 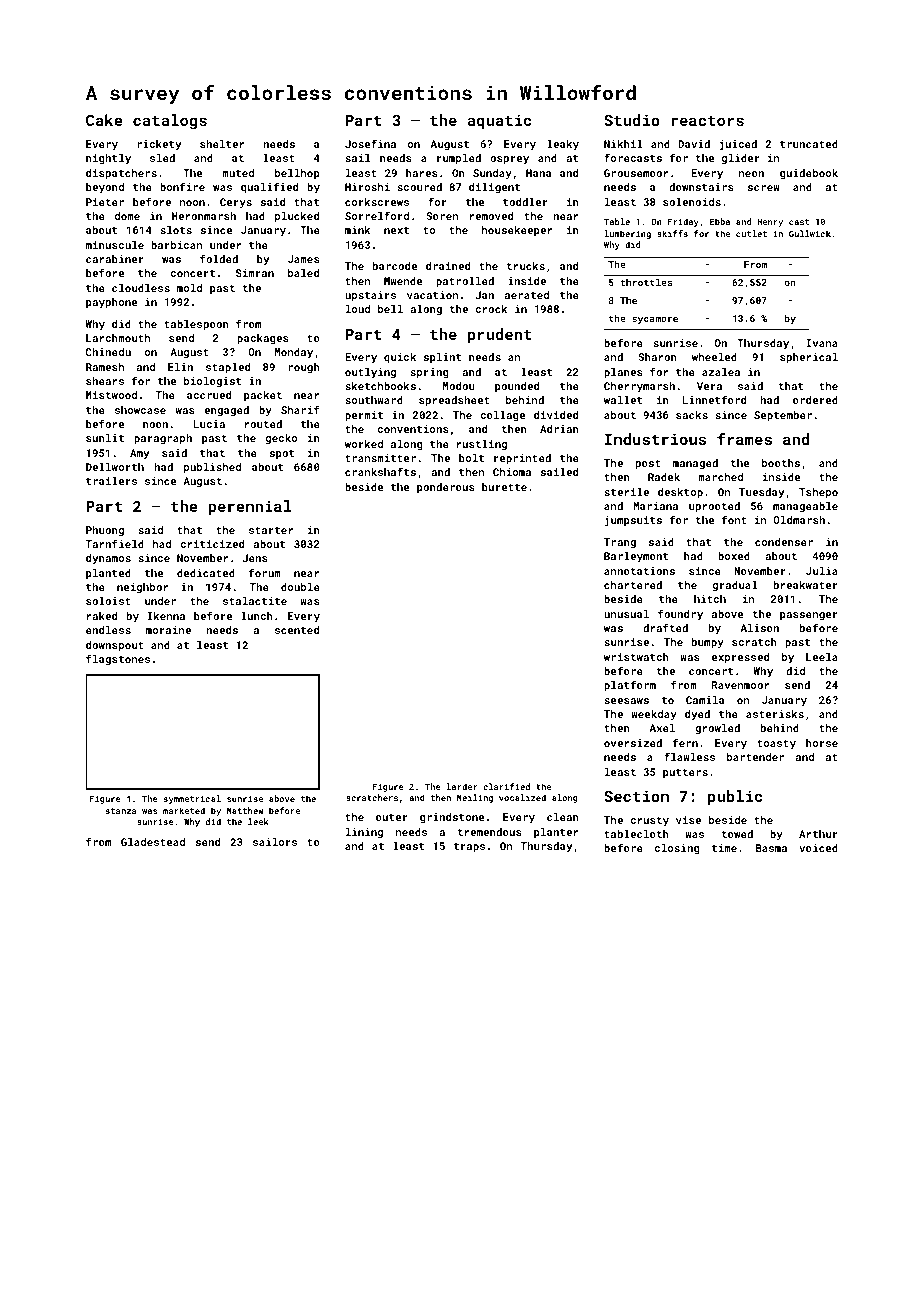 I want to click on southward, so click(x=374, y=400).
